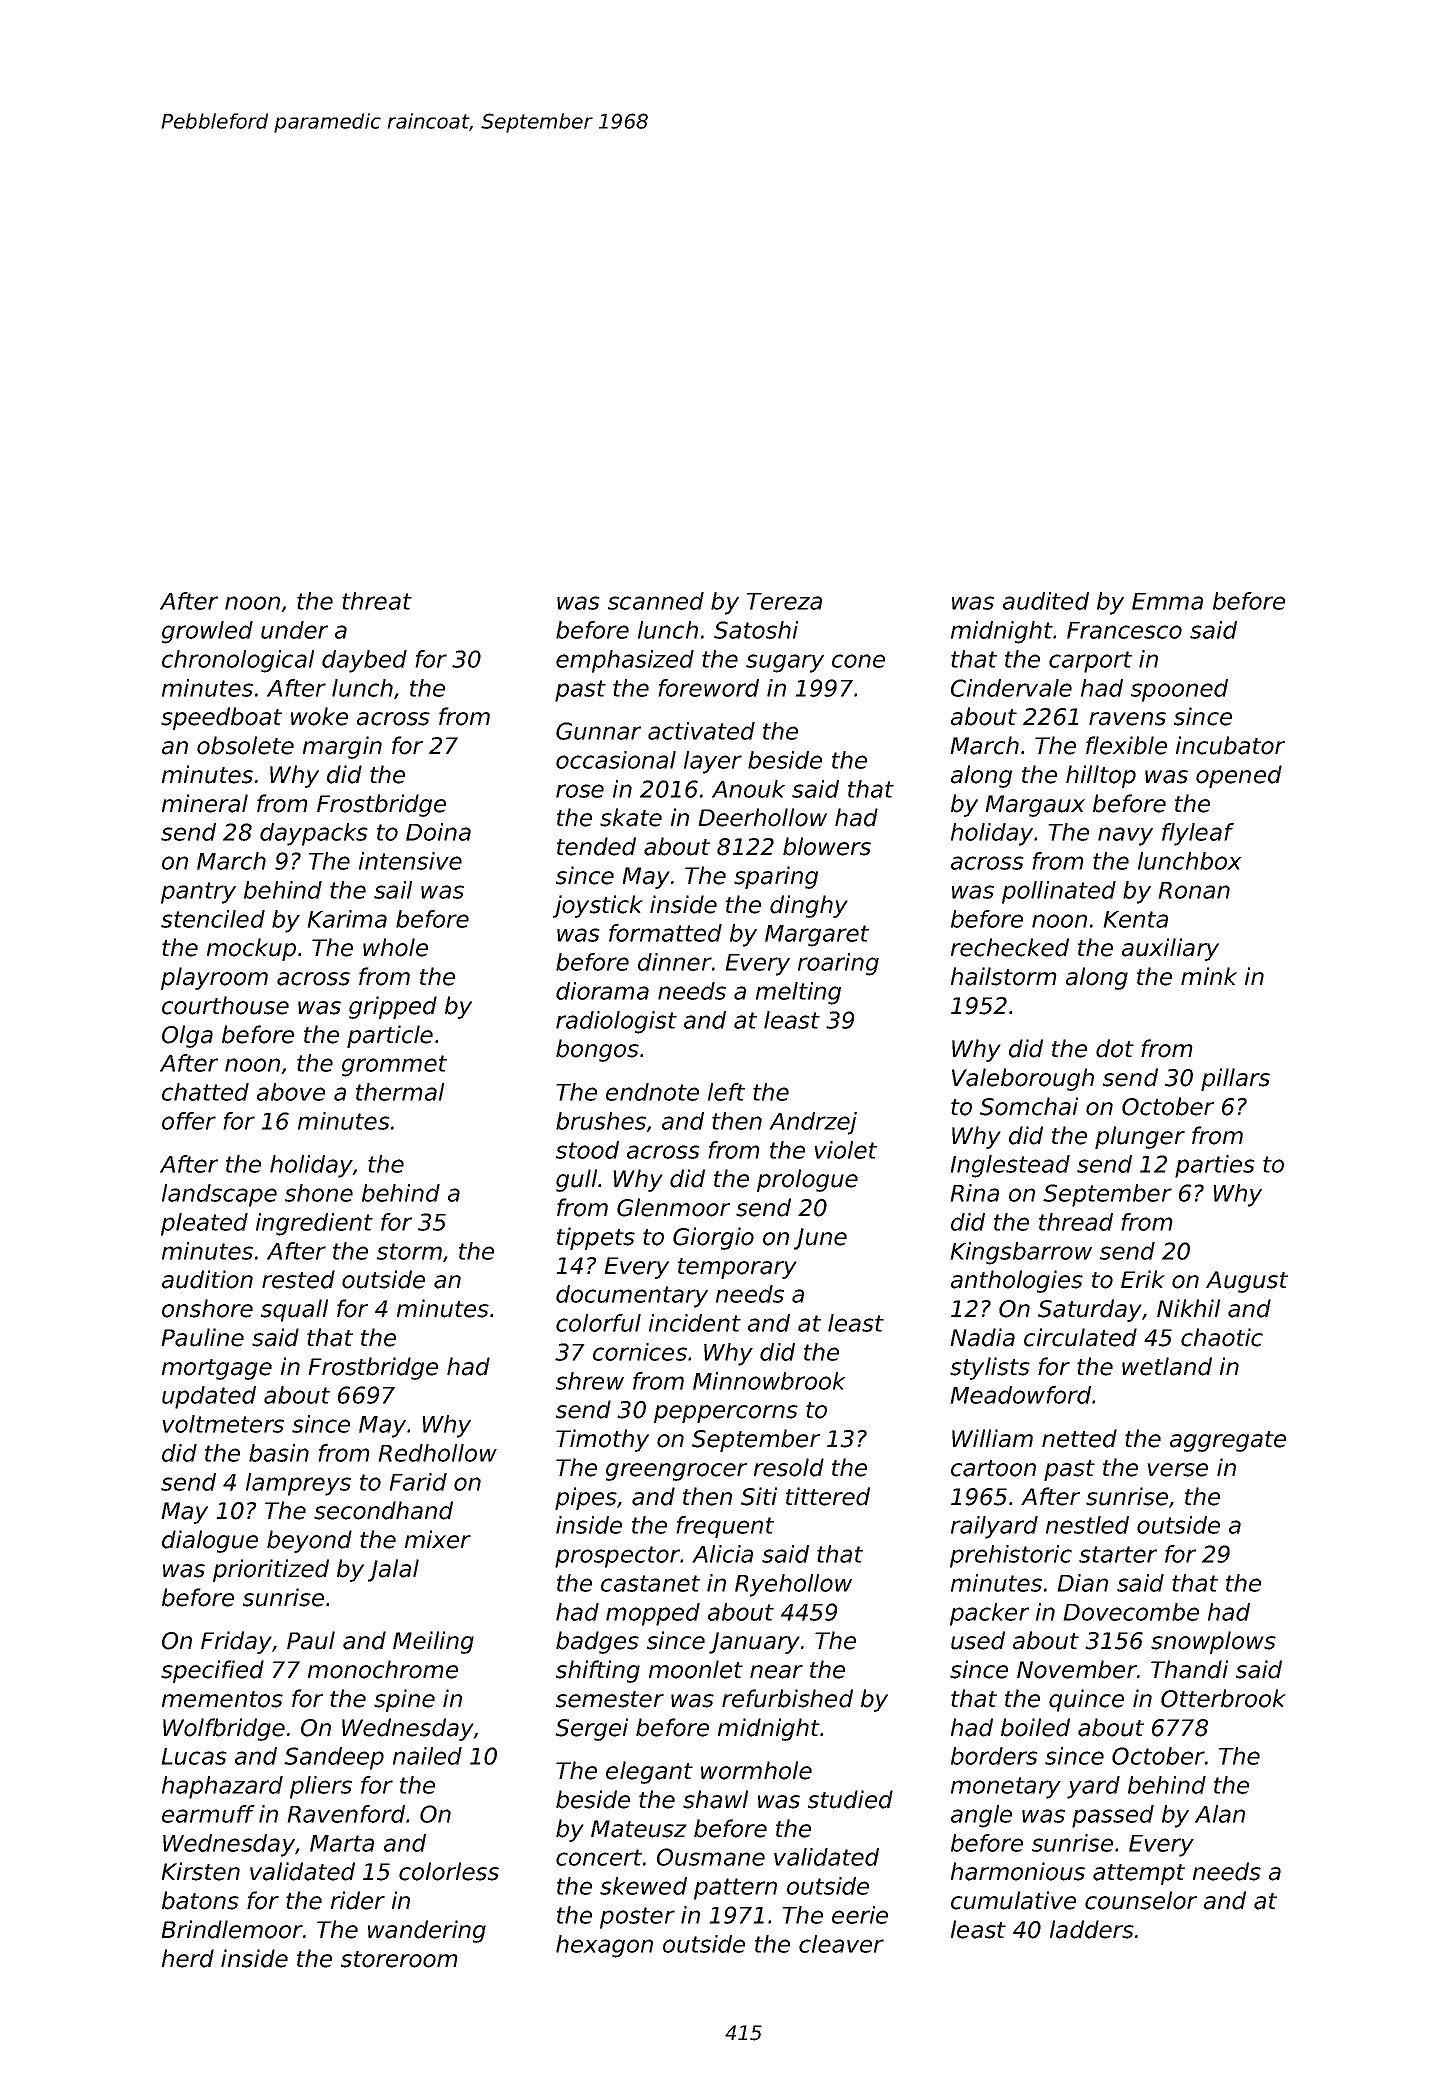  Describe the element at coordinates (598, 1671) in the image. I see `shifting` at that location.
